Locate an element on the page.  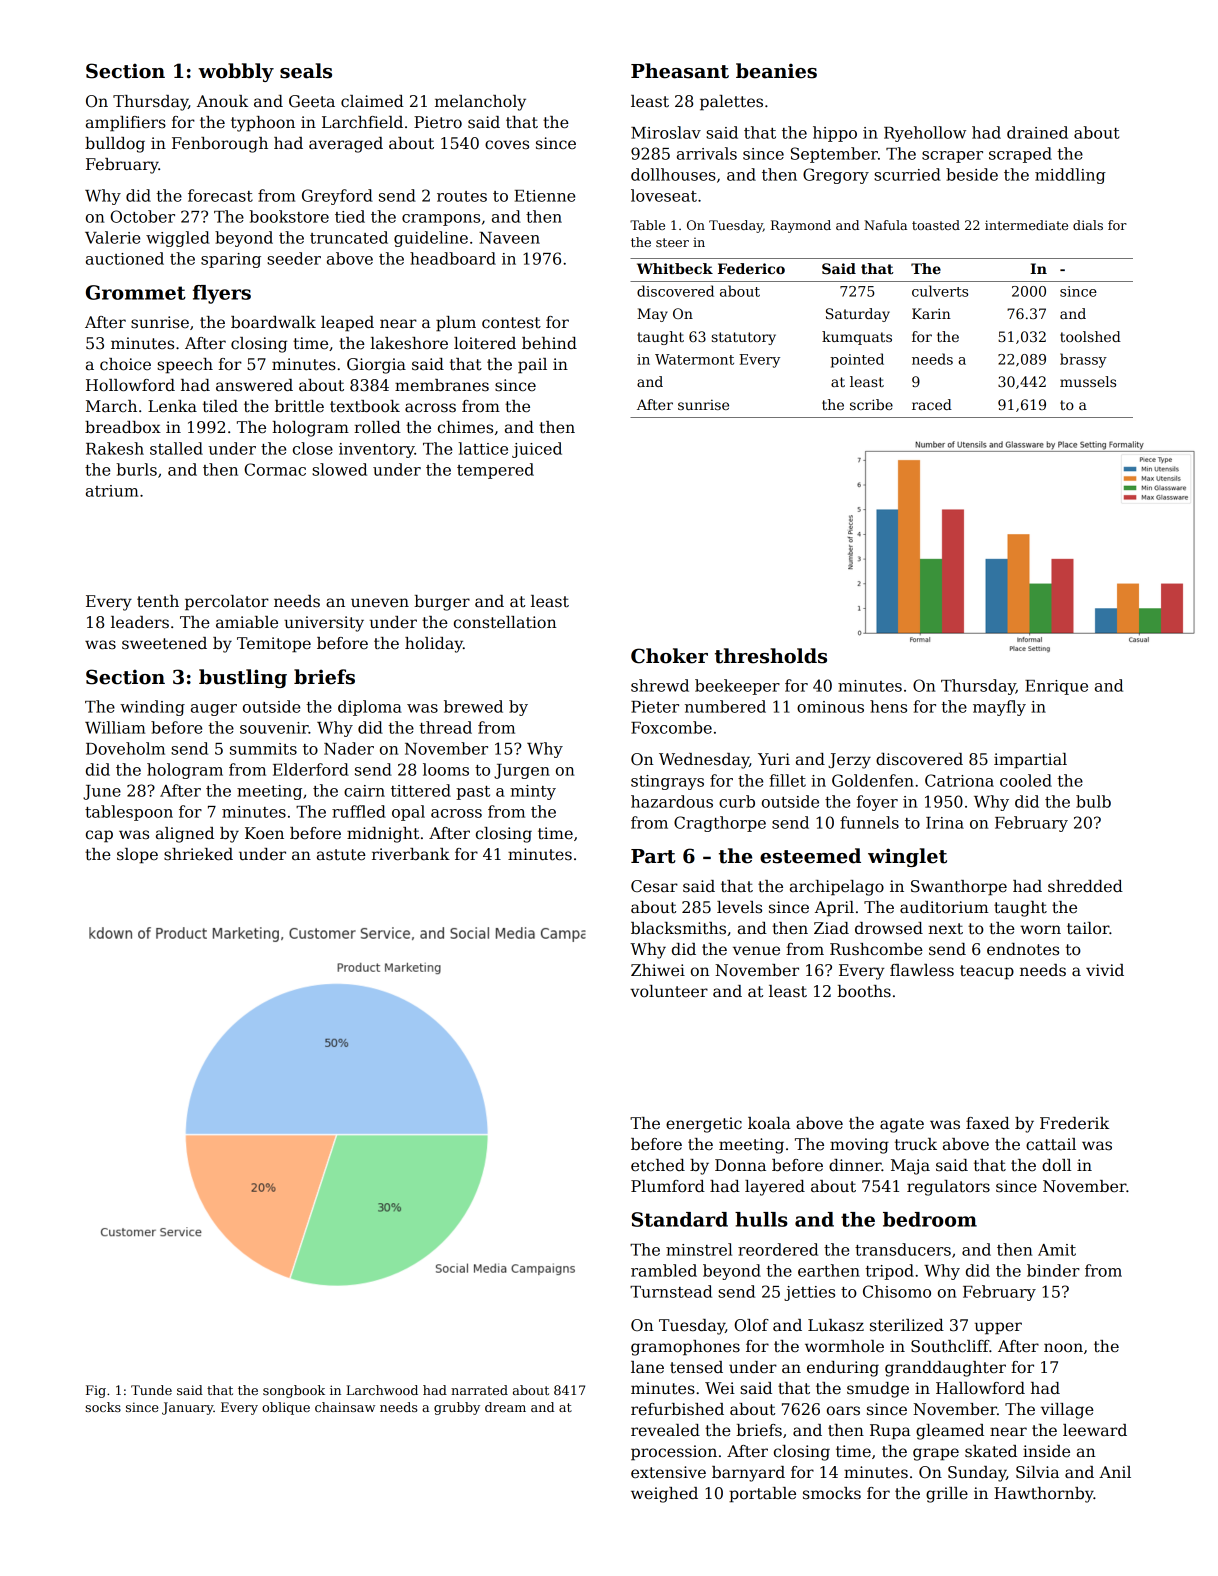
dials is located at coordinates (1088, 225).
